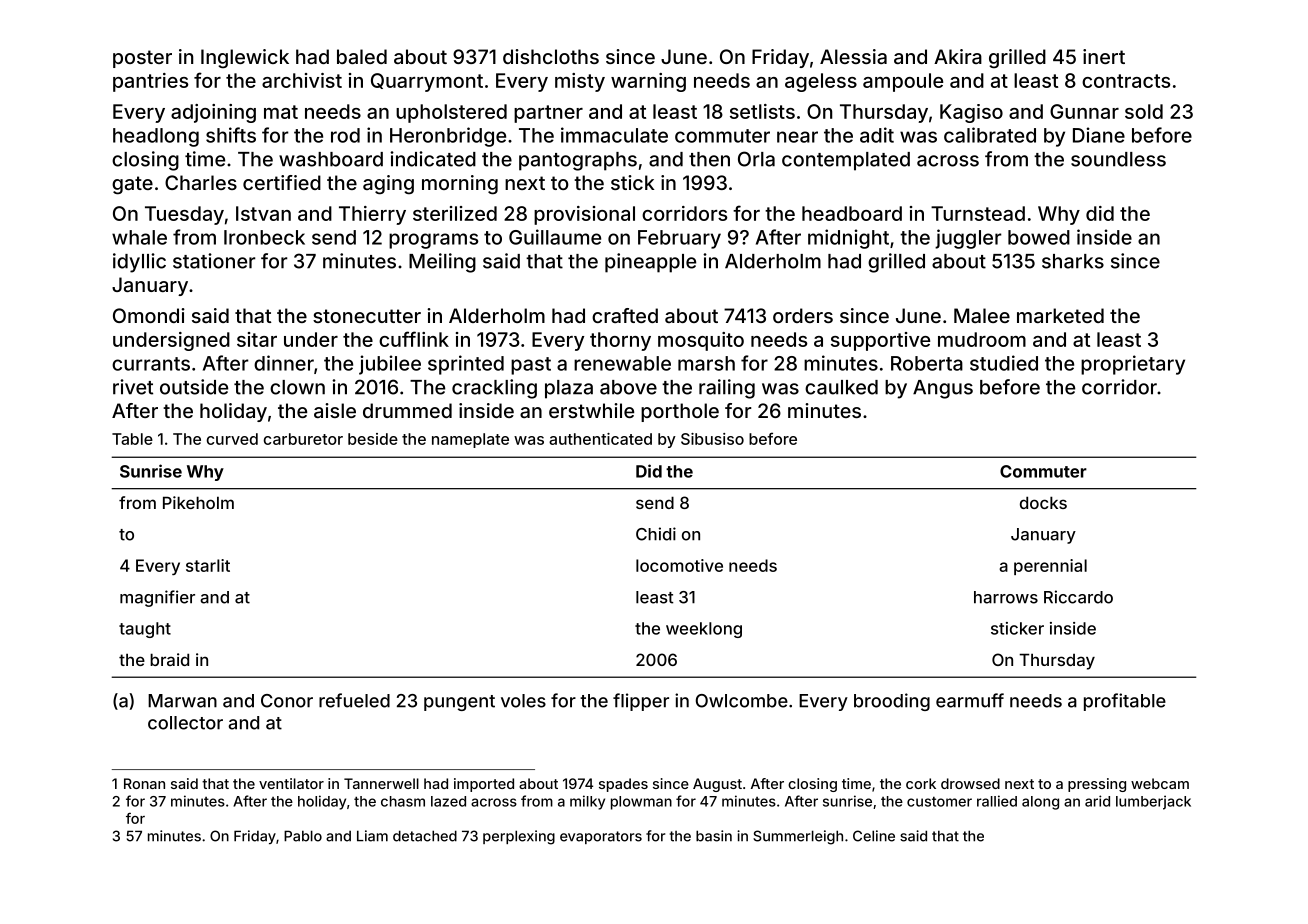 Image resolution: width=1308 pixels, height=924 pixels. Describe the element at coordinates (853, 56) in the screenshot. I see `Alessia` at that location.
